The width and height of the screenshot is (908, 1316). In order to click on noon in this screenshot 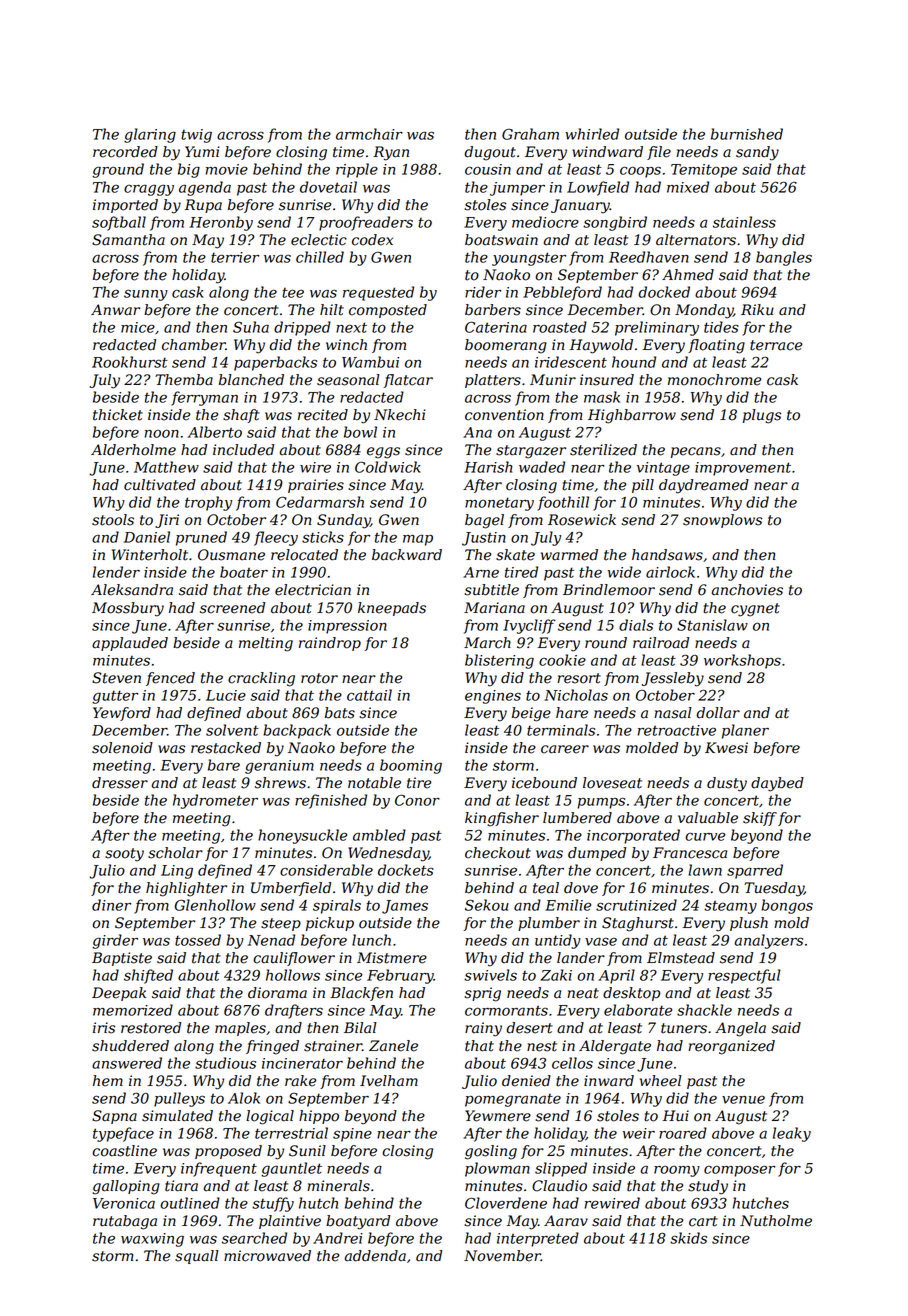, I will do `click(162, 433)`.
